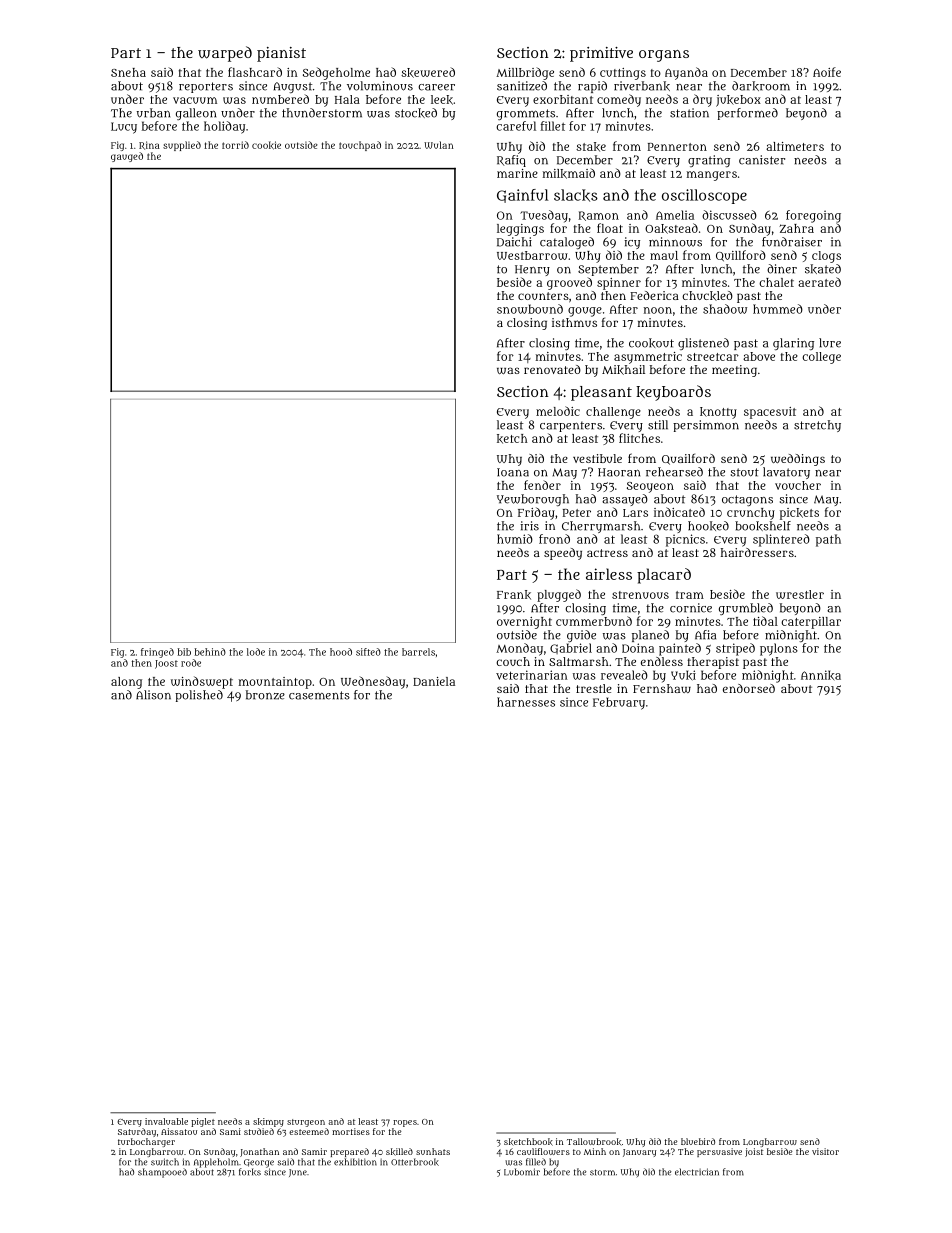  I want to click on Aissatou, so click(179, 1131).
